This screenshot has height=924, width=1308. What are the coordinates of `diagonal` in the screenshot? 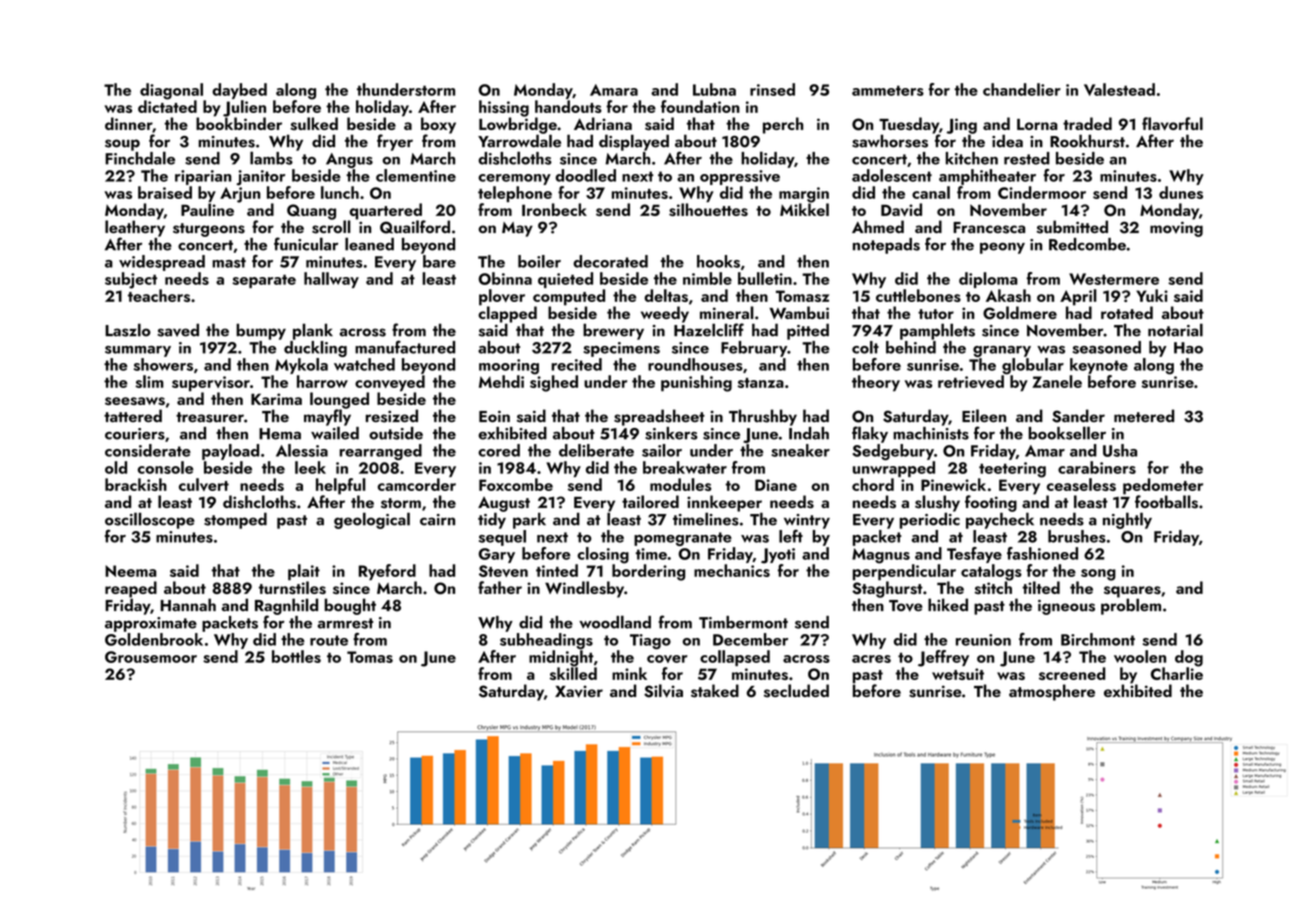 It's located at (171, 91).
